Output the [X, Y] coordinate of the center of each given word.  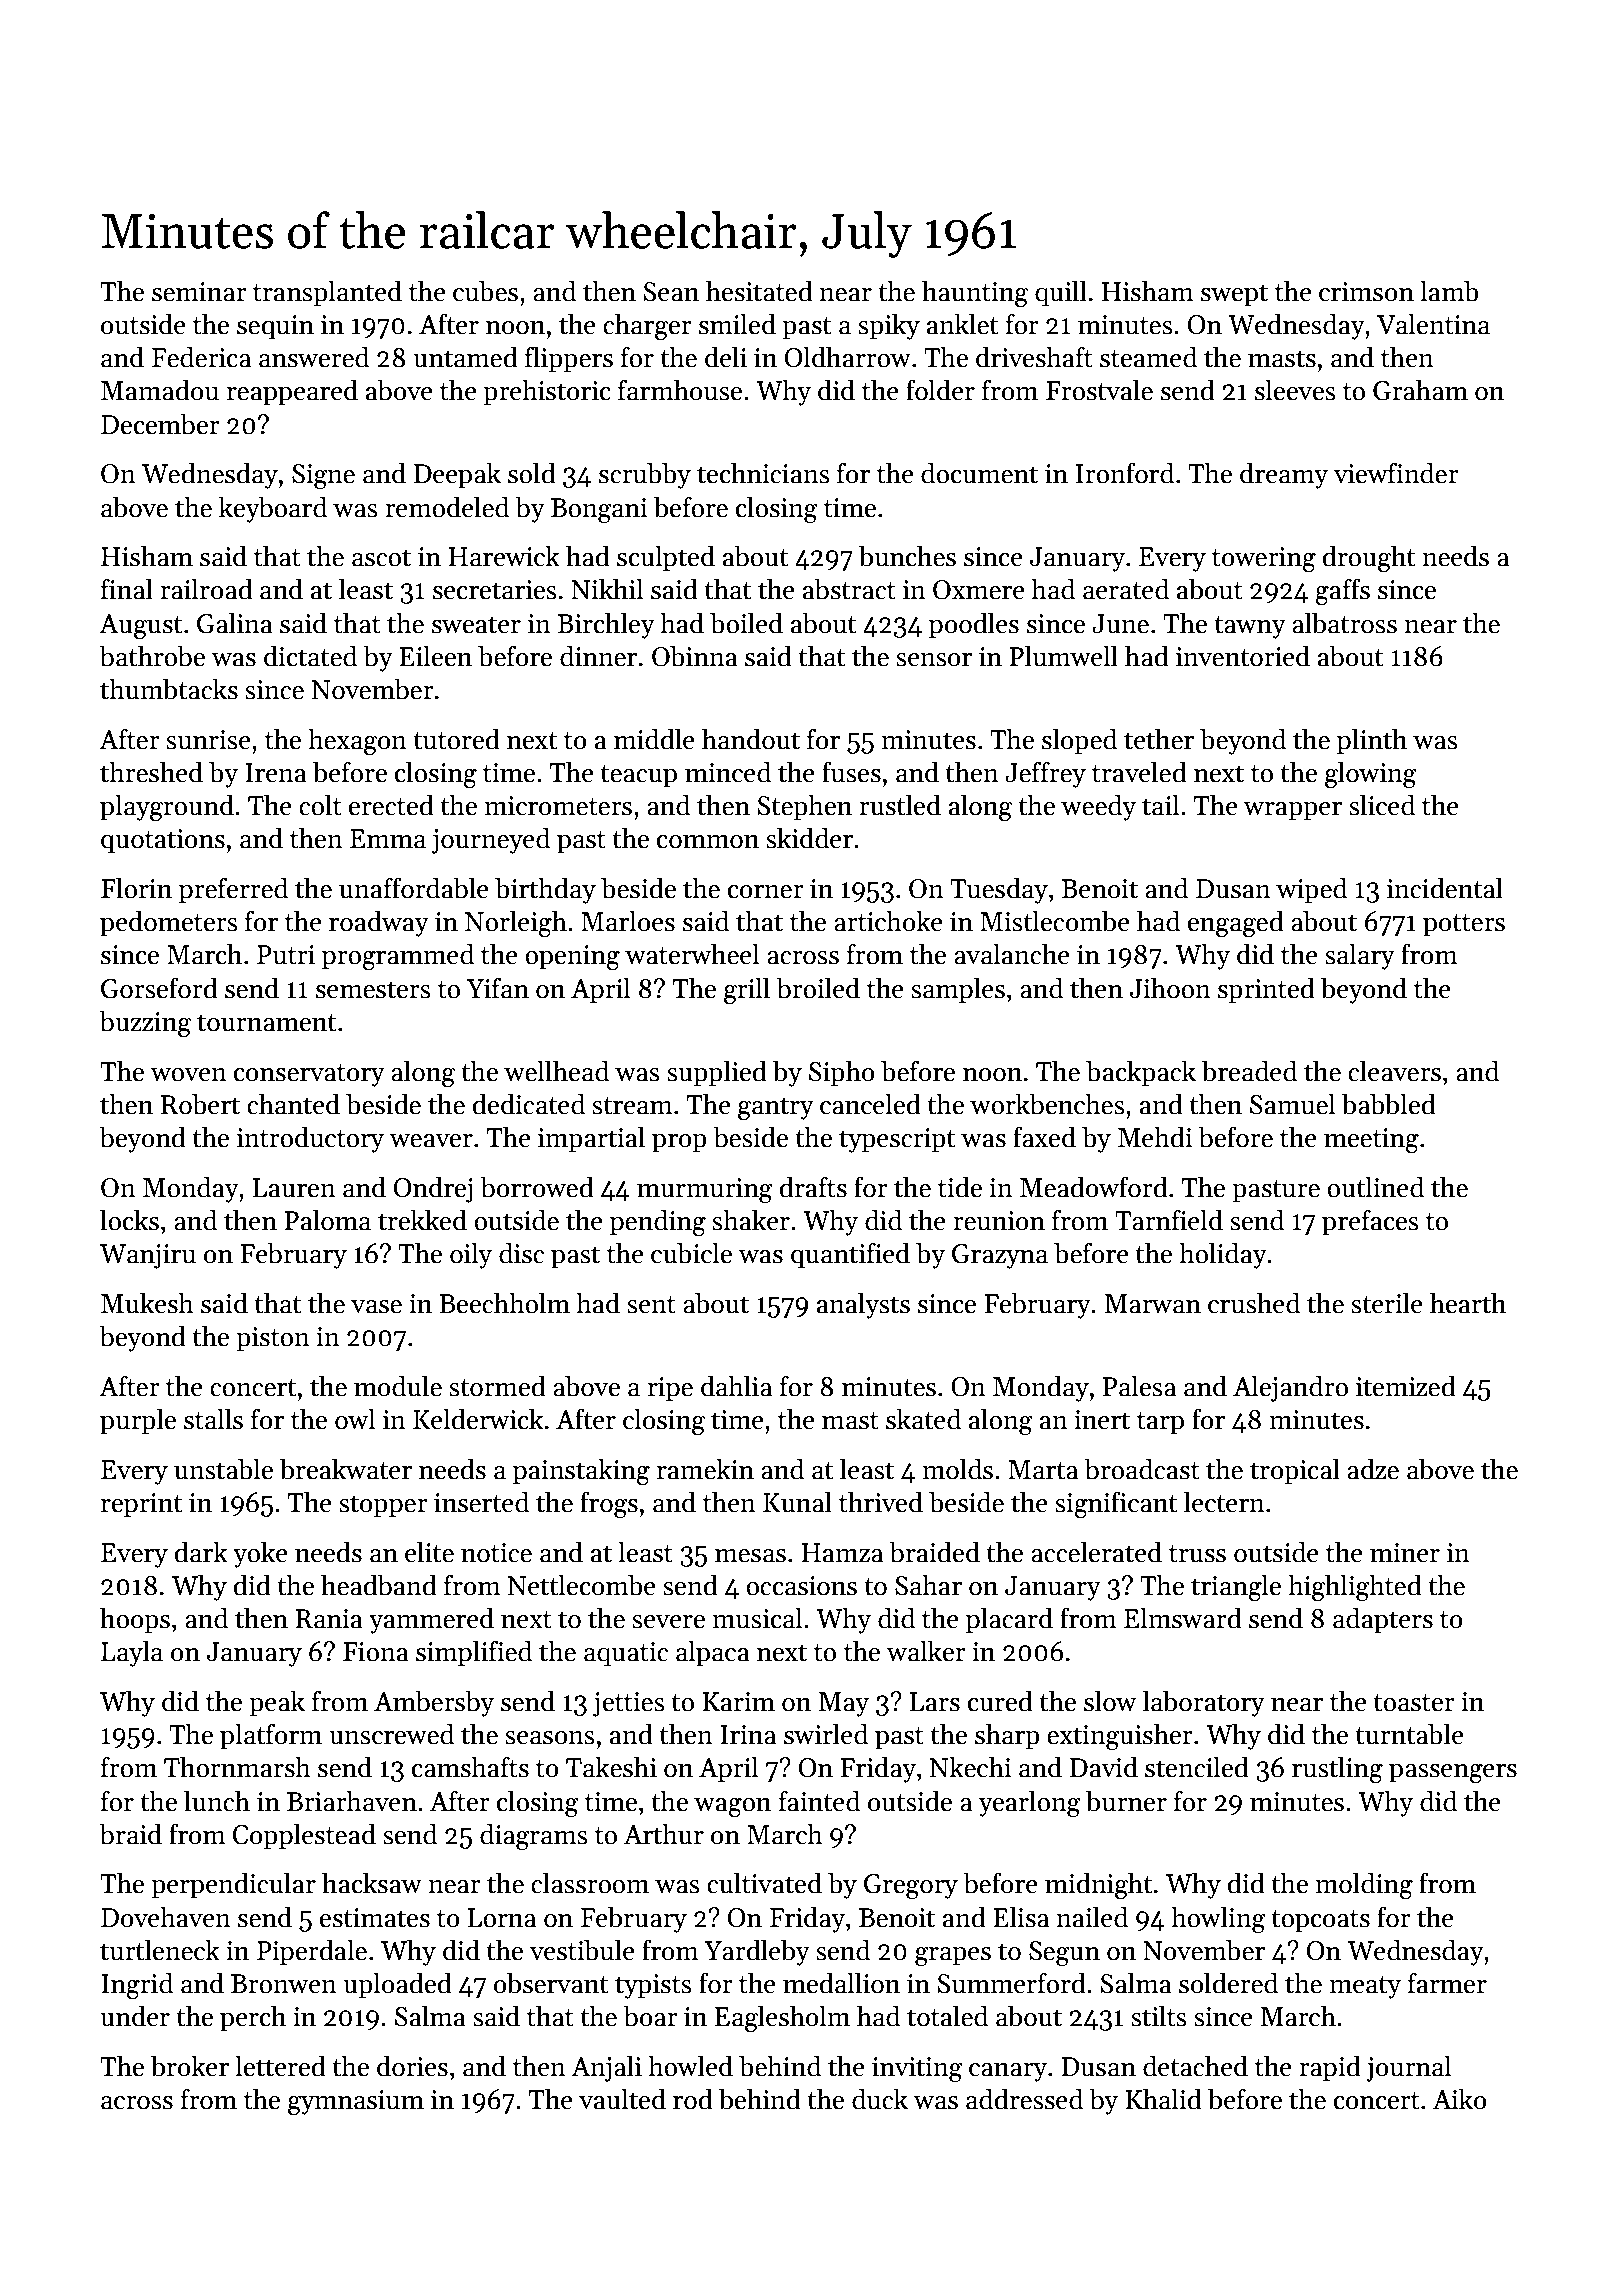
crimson [1366, 292]
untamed [465, 357]
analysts [863, 1305]
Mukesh [147, 1303]
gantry [776, 1108]
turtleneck [160, 1950]
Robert [200, 1104]
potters [1464, 925]
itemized [1406, 1386]
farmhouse [680, 390]
